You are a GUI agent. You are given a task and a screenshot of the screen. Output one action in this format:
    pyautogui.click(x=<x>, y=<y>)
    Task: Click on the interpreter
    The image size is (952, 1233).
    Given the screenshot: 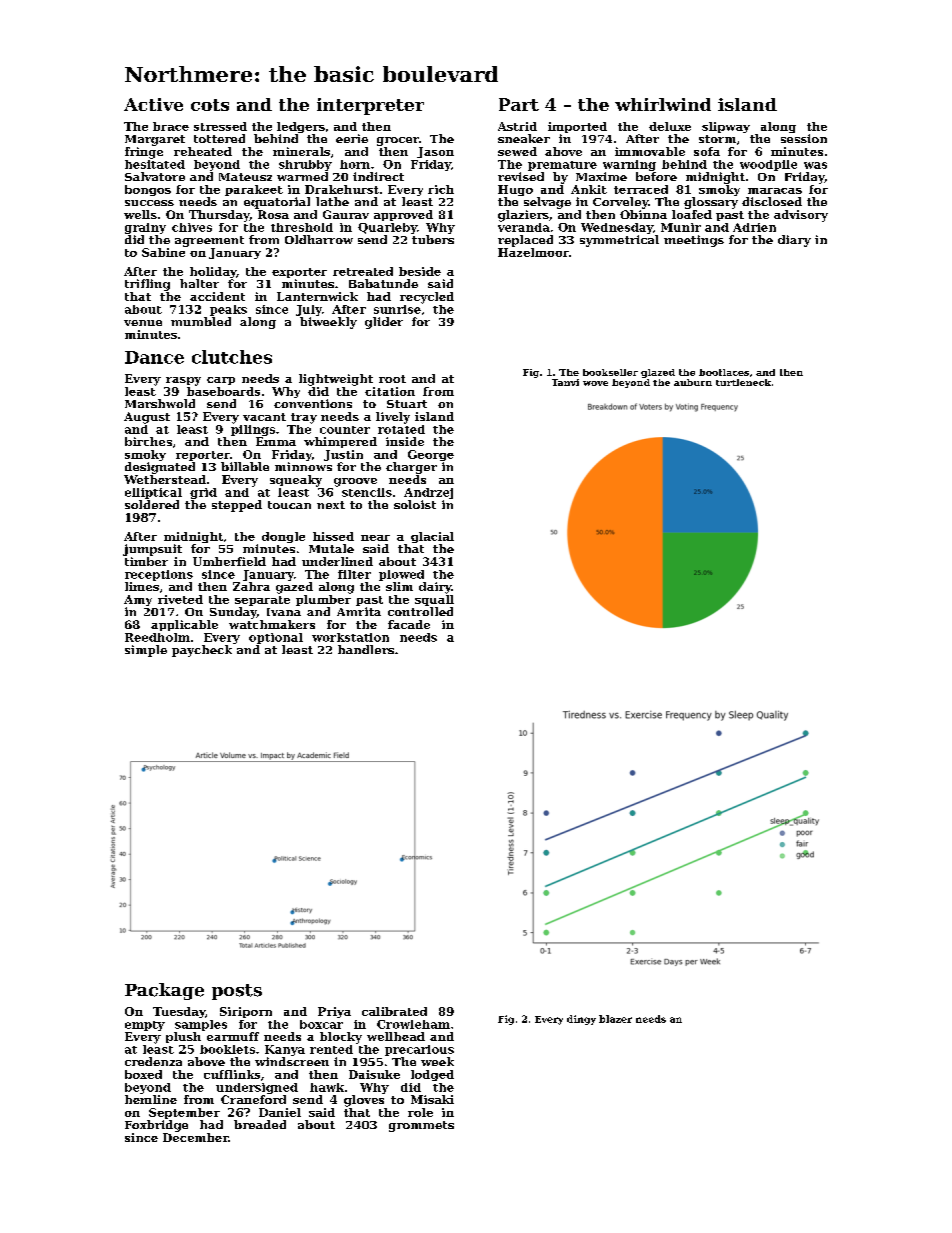 What is the action you would take?
    pyautogui.click(x=370, y=106)
